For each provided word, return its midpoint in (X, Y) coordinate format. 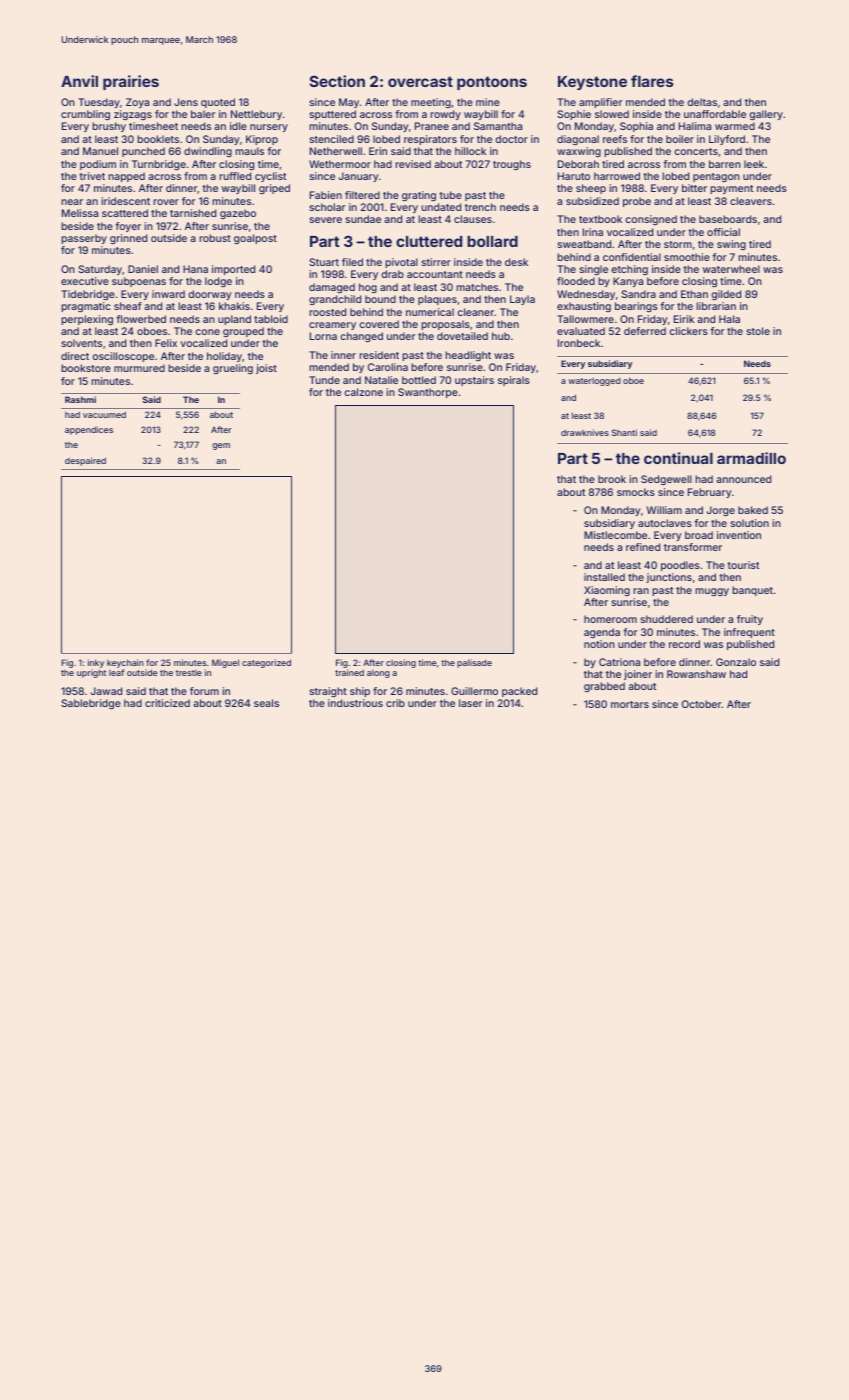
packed (519, 692)
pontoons (492, 83)
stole (758, 331)
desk (516, 262)
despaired (85, 461)
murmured (139, 368)
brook (612, 479)
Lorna (323, 336)
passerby (84, 239)
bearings (636, 307)
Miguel (225, 663)
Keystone (592, 83)
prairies (131, 82)
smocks (636, 492)
